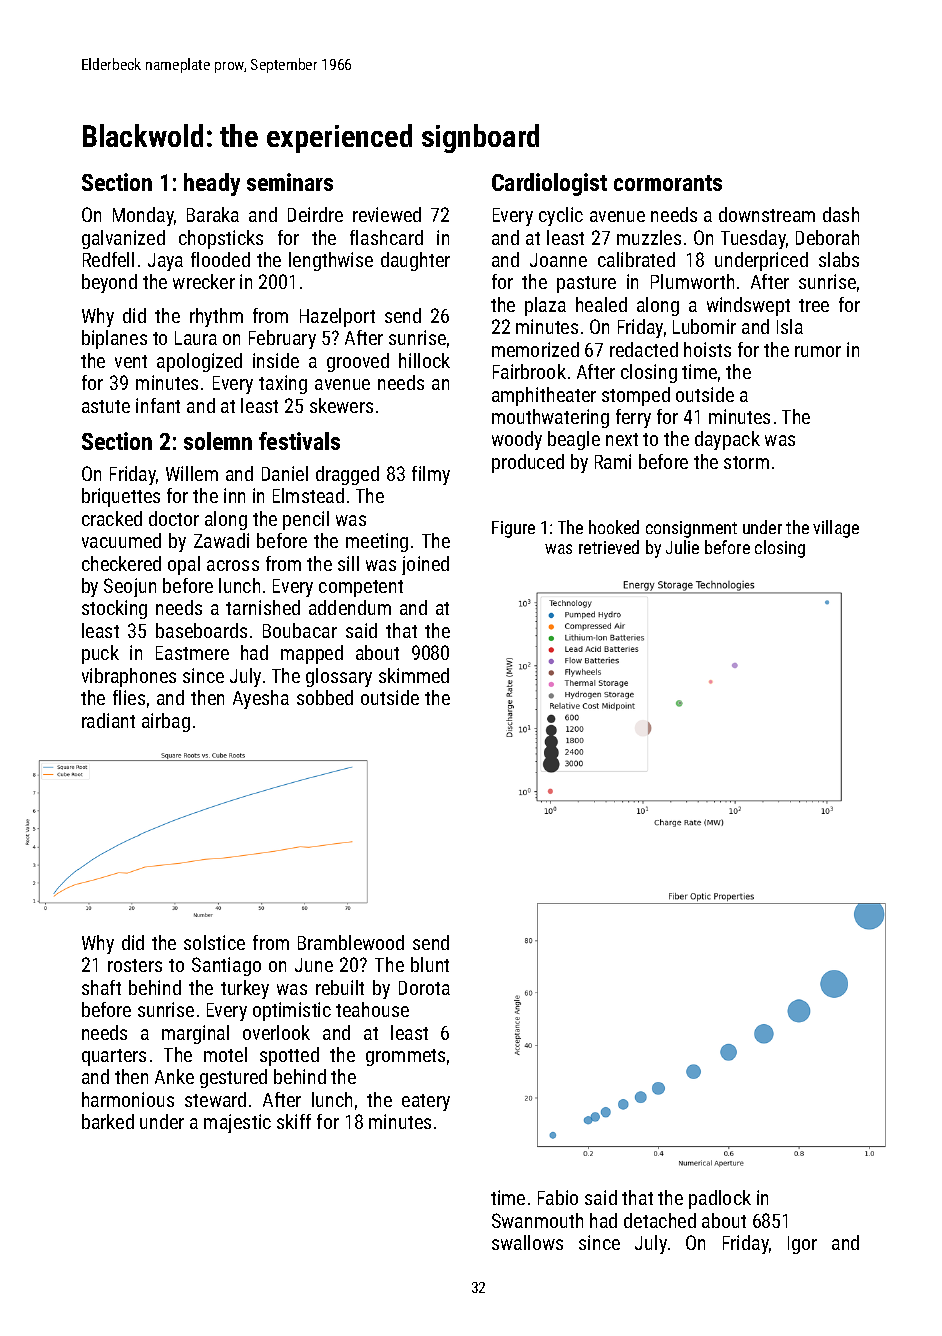 This screenshot has width=942, height=1336. Describe the element at coordinates (214, 942) in the screenshot. I see `solstice` at that location.
